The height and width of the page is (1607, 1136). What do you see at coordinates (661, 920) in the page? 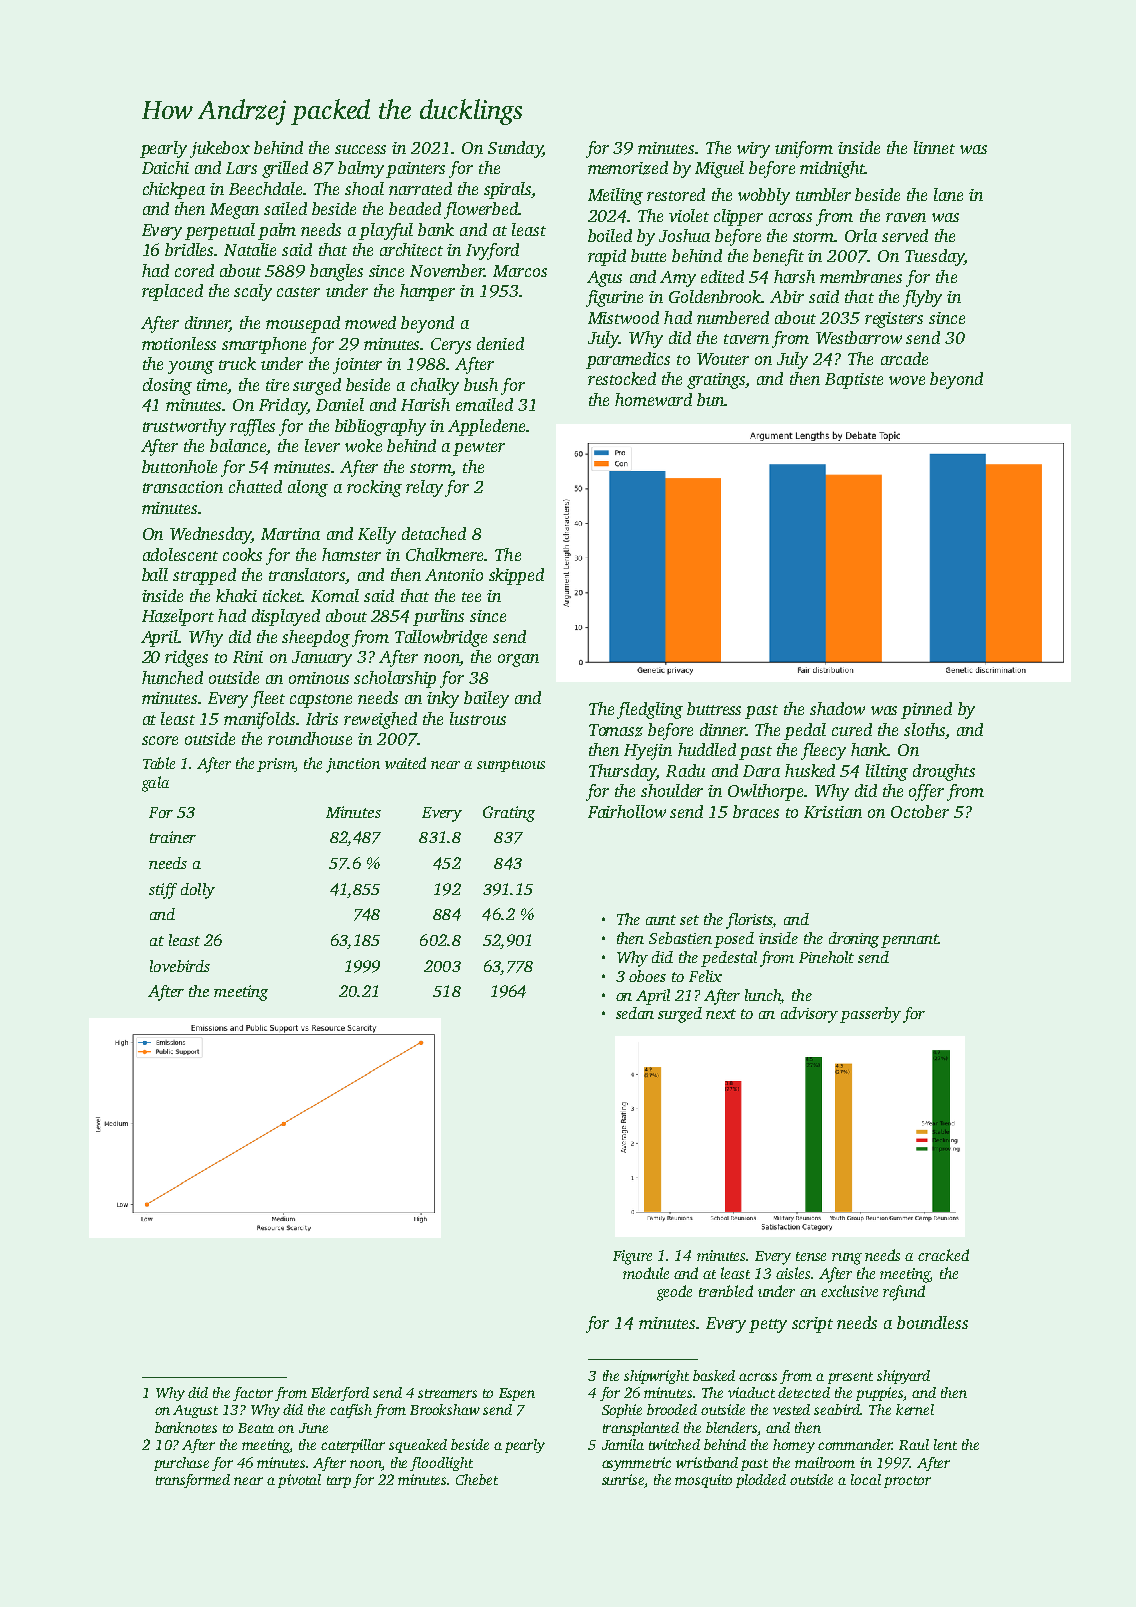
I see `aunt` at bounding box center [661, 920].
